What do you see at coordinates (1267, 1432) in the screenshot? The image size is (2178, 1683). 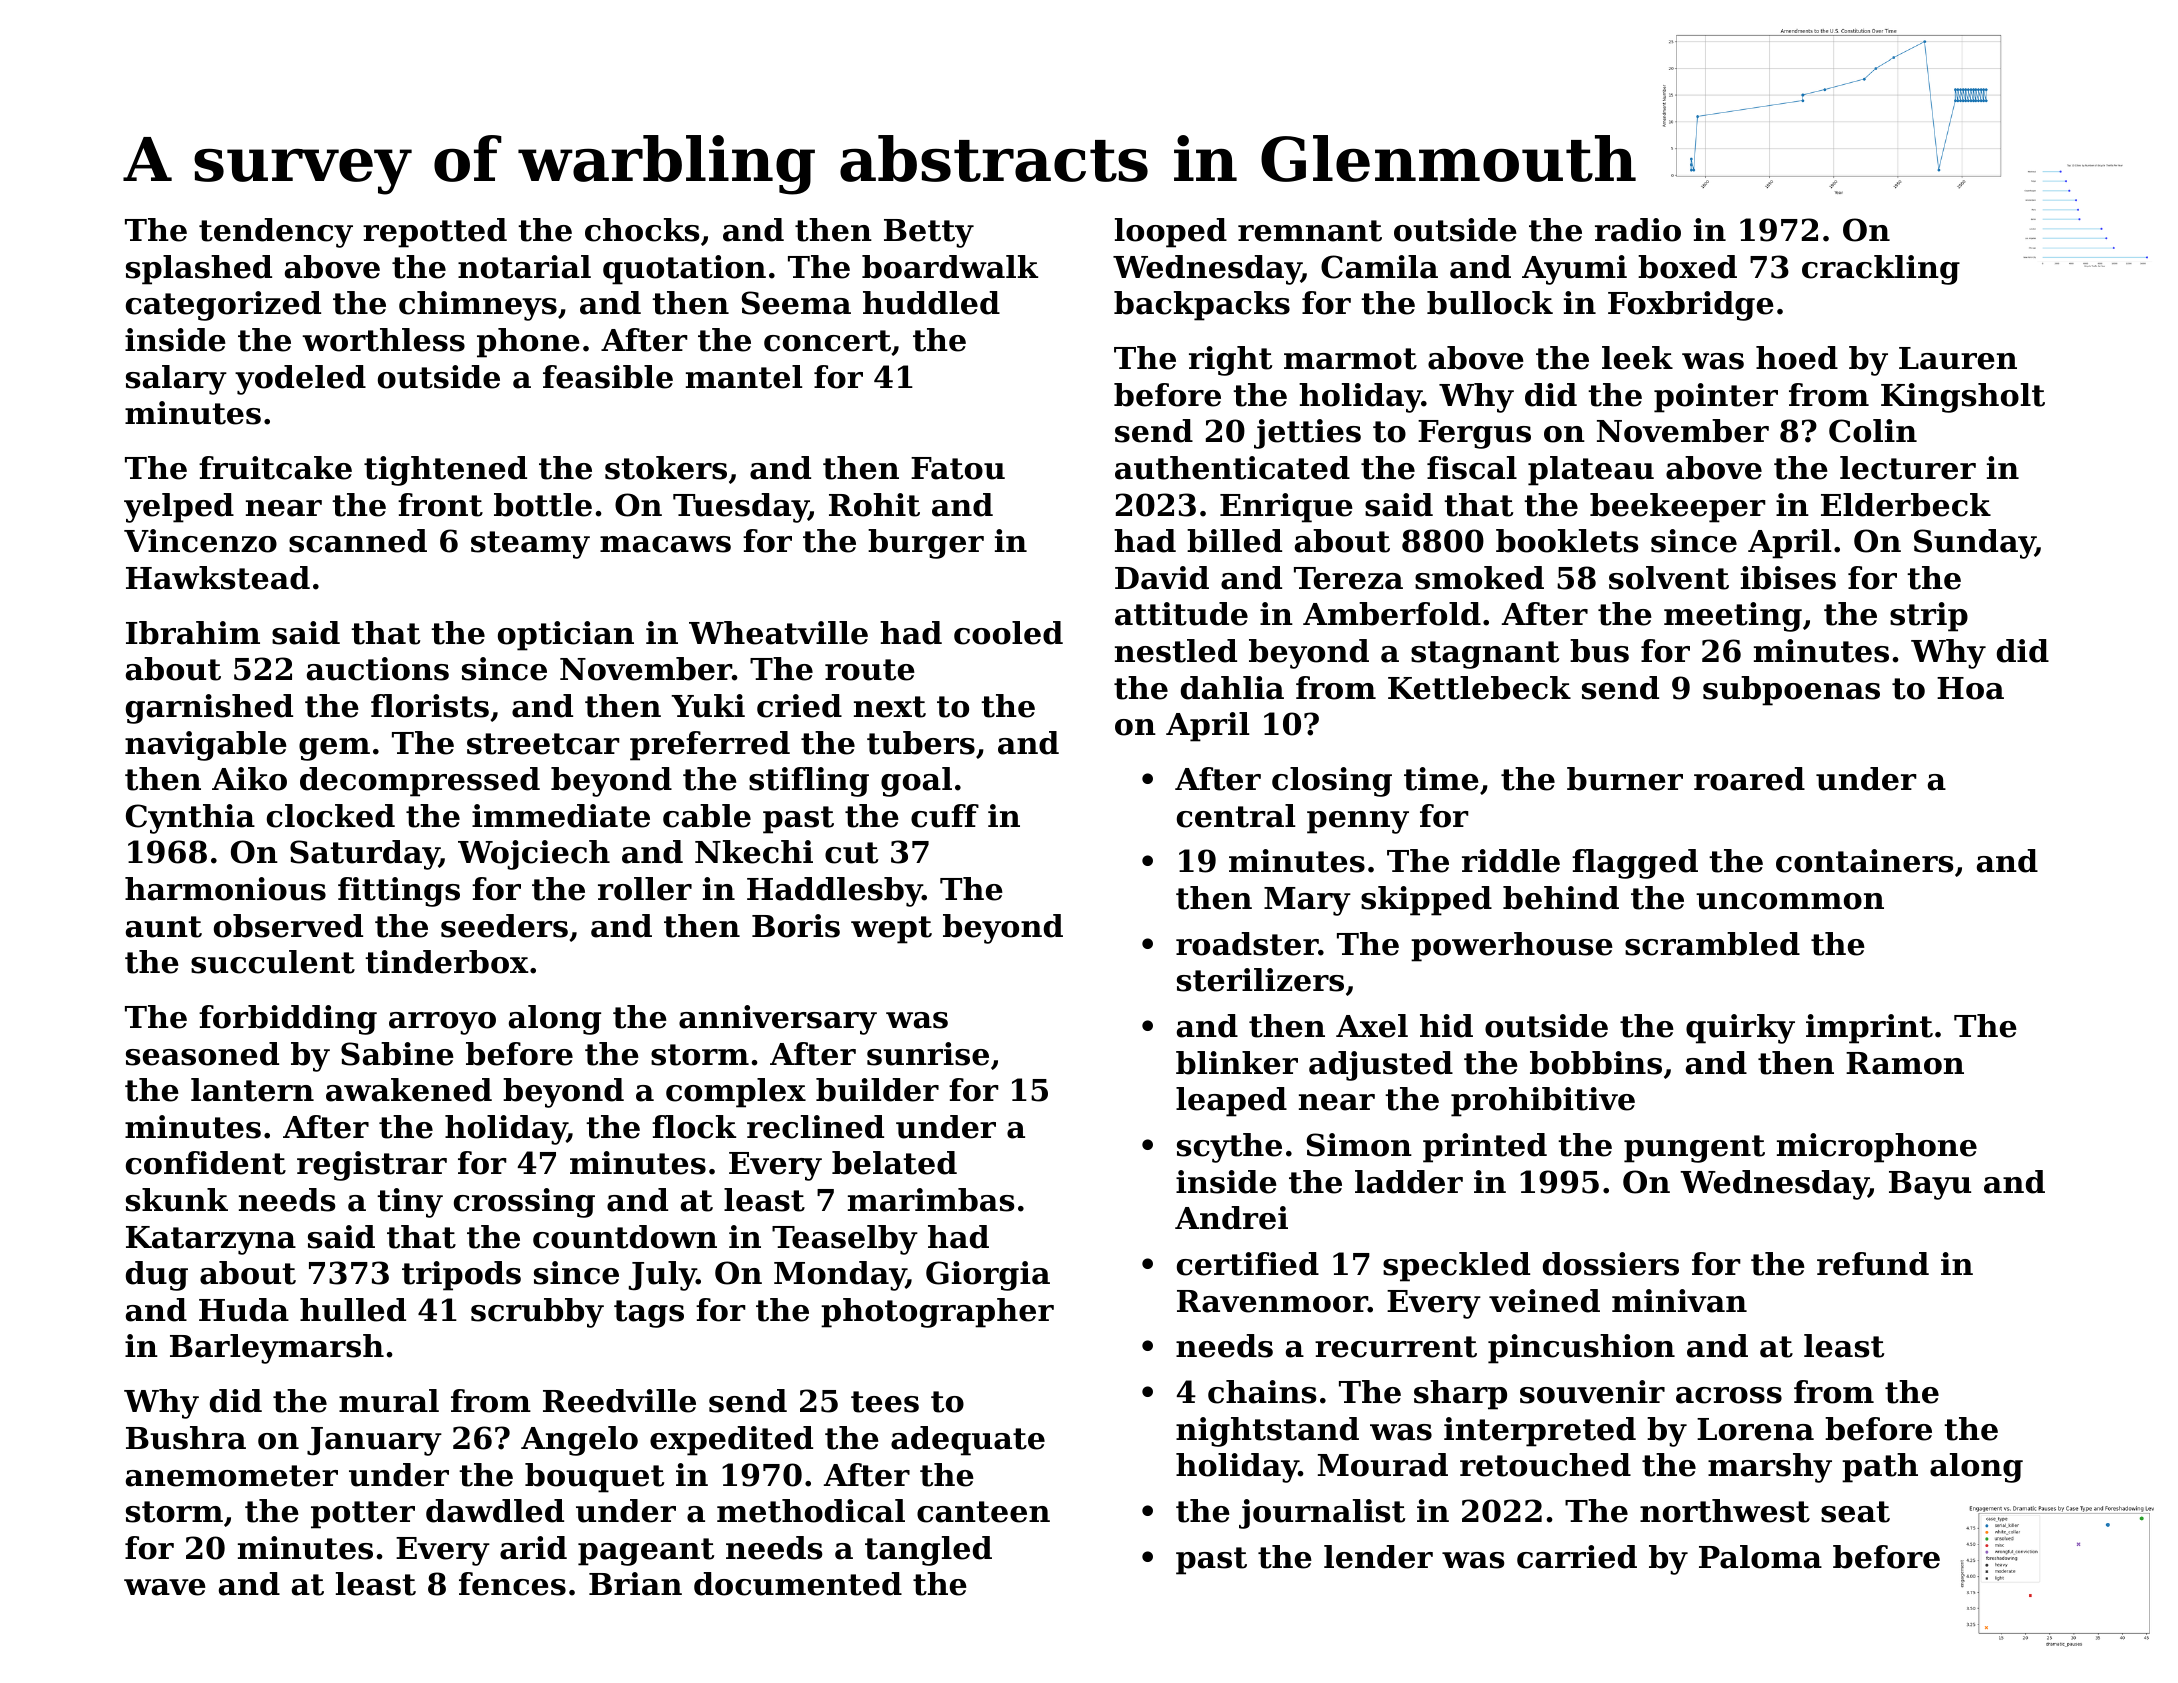 I see `nightstand` at bounding box center [1267, 1432].
